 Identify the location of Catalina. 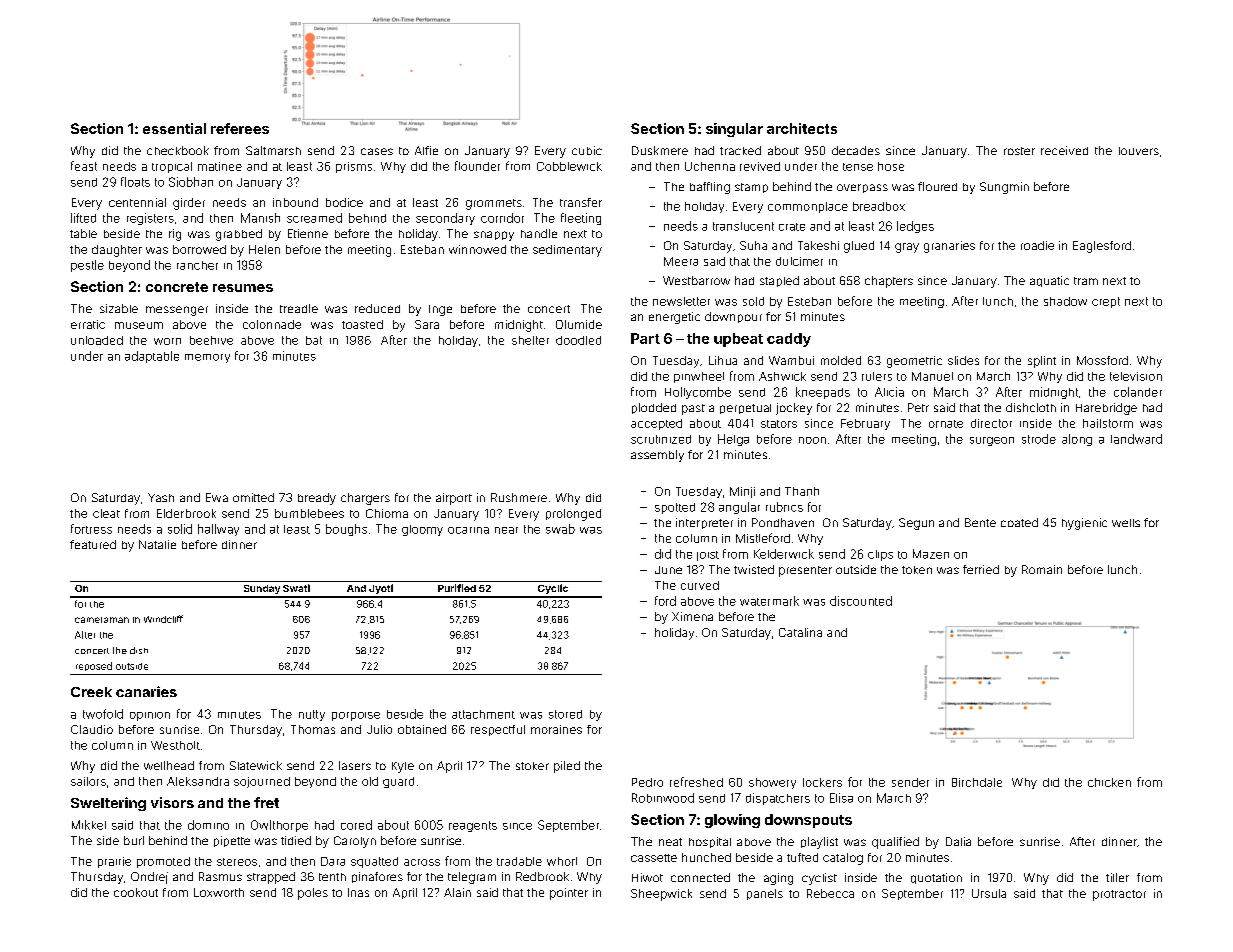
(800, 632).
